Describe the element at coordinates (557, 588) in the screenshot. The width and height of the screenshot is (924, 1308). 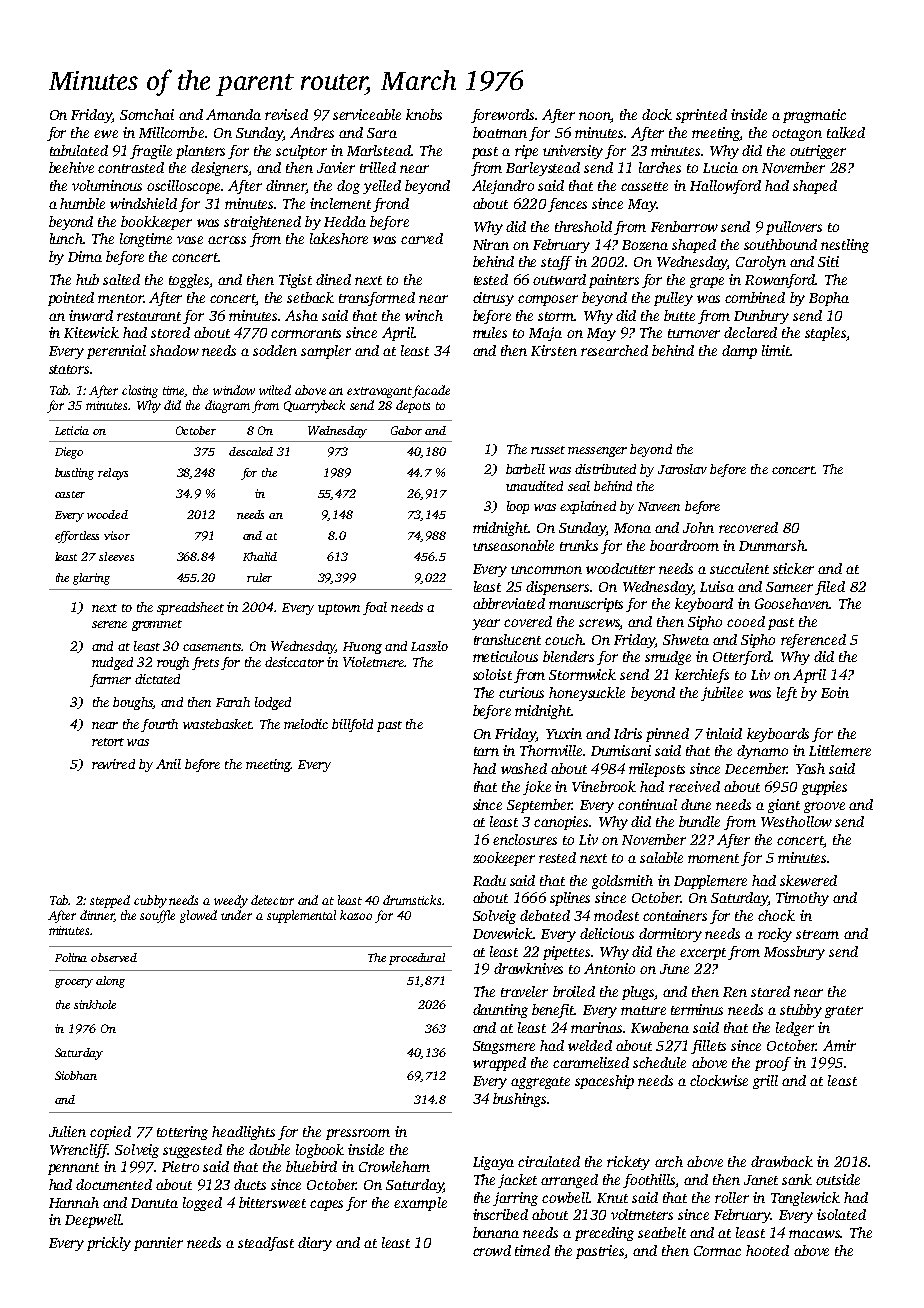
I see `dispensers` at that location.
